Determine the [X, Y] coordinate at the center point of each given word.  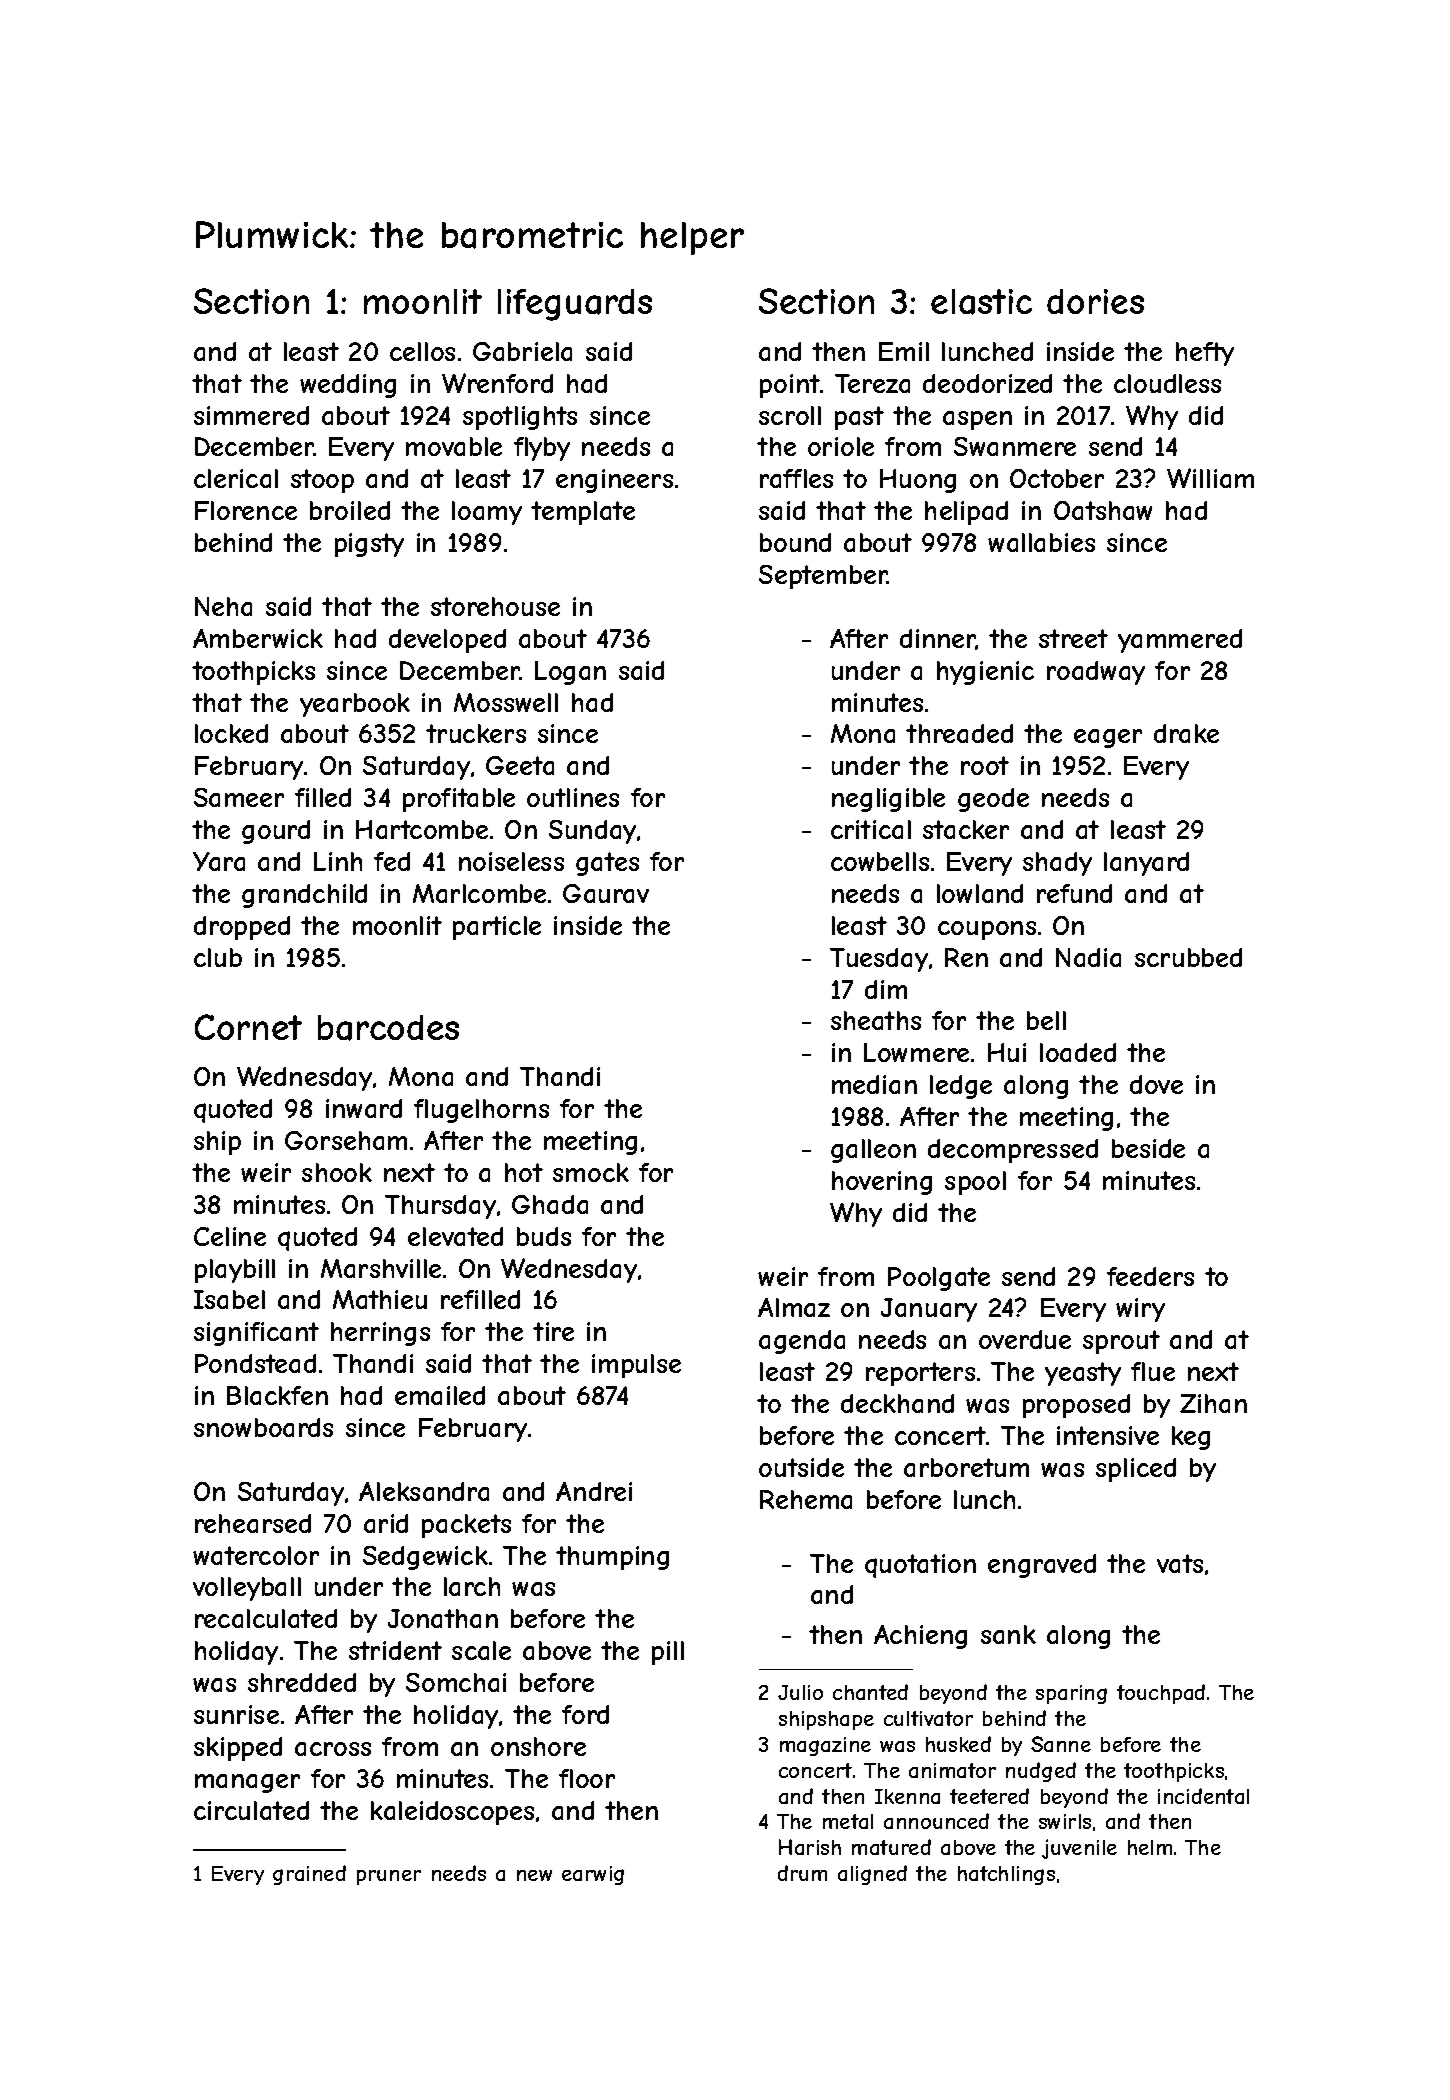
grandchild [304, 896]
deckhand [897, 1403]
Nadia [1088, 957]
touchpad [1161, 1694]
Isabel [229, 1299]
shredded [302, 1682]
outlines [573, 797]
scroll [790, 415]
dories [1095, 301]
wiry [1140, 1310]
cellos [422, 351]
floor [587, 1778]
